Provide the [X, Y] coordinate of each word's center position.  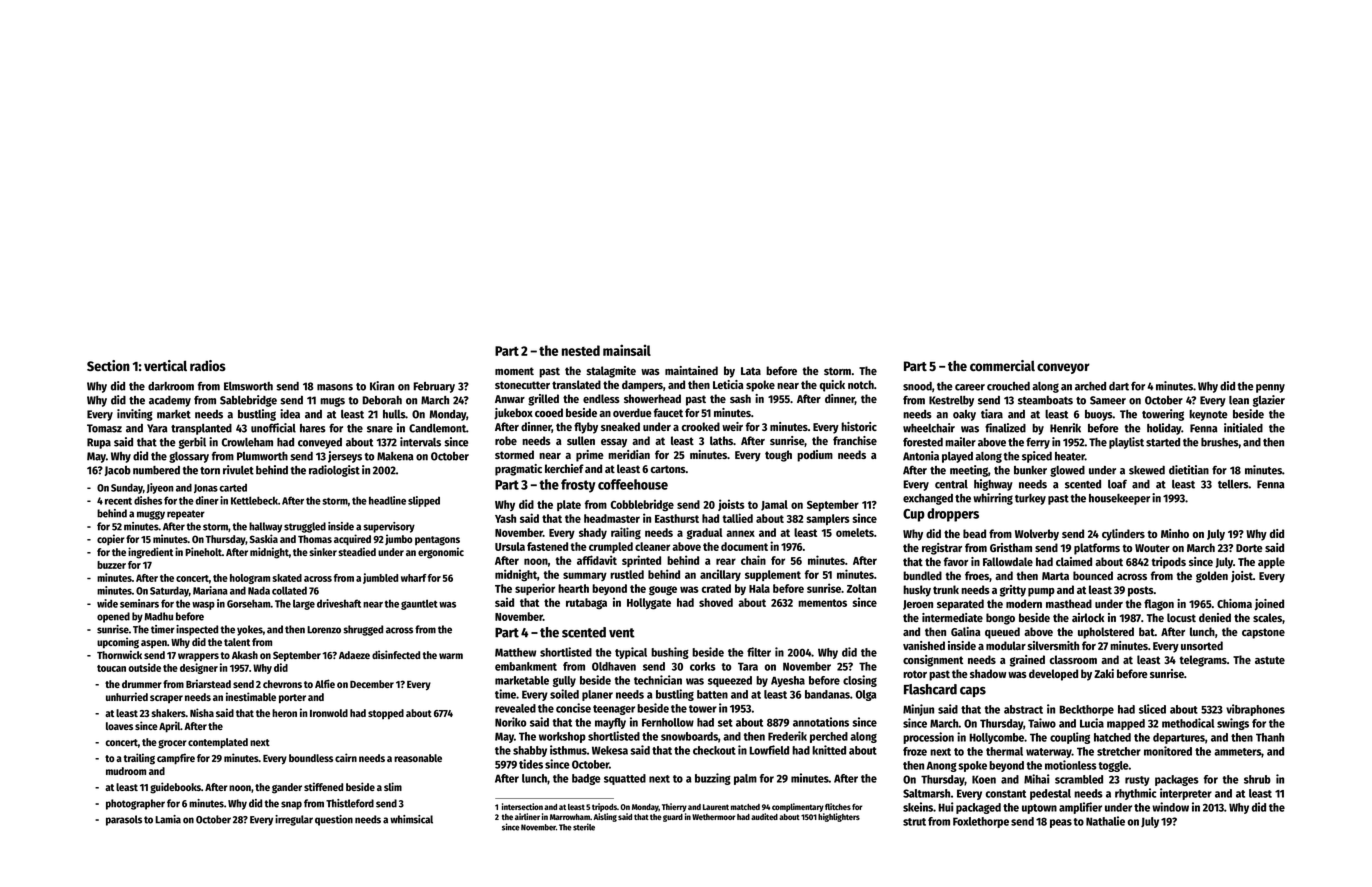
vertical [165, 365]
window [1170, 807]
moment [514, 371]
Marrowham [570, 817]
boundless [311, 758]
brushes [1220, 442]
